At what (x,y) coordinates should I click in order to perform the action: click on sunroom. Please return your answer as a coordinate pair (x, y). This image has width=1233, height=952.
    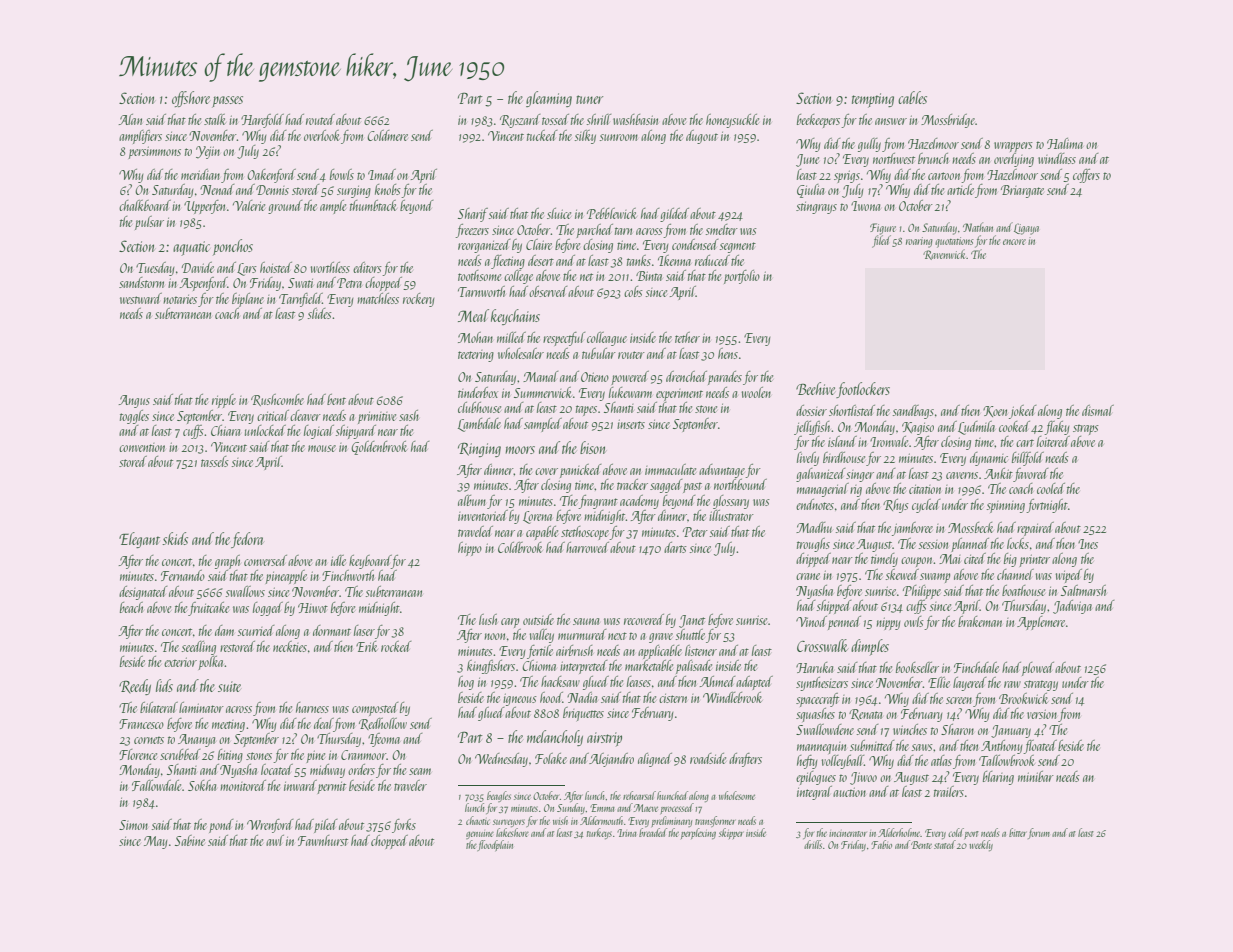
    Looking at the image, I should click on (619, 137).
